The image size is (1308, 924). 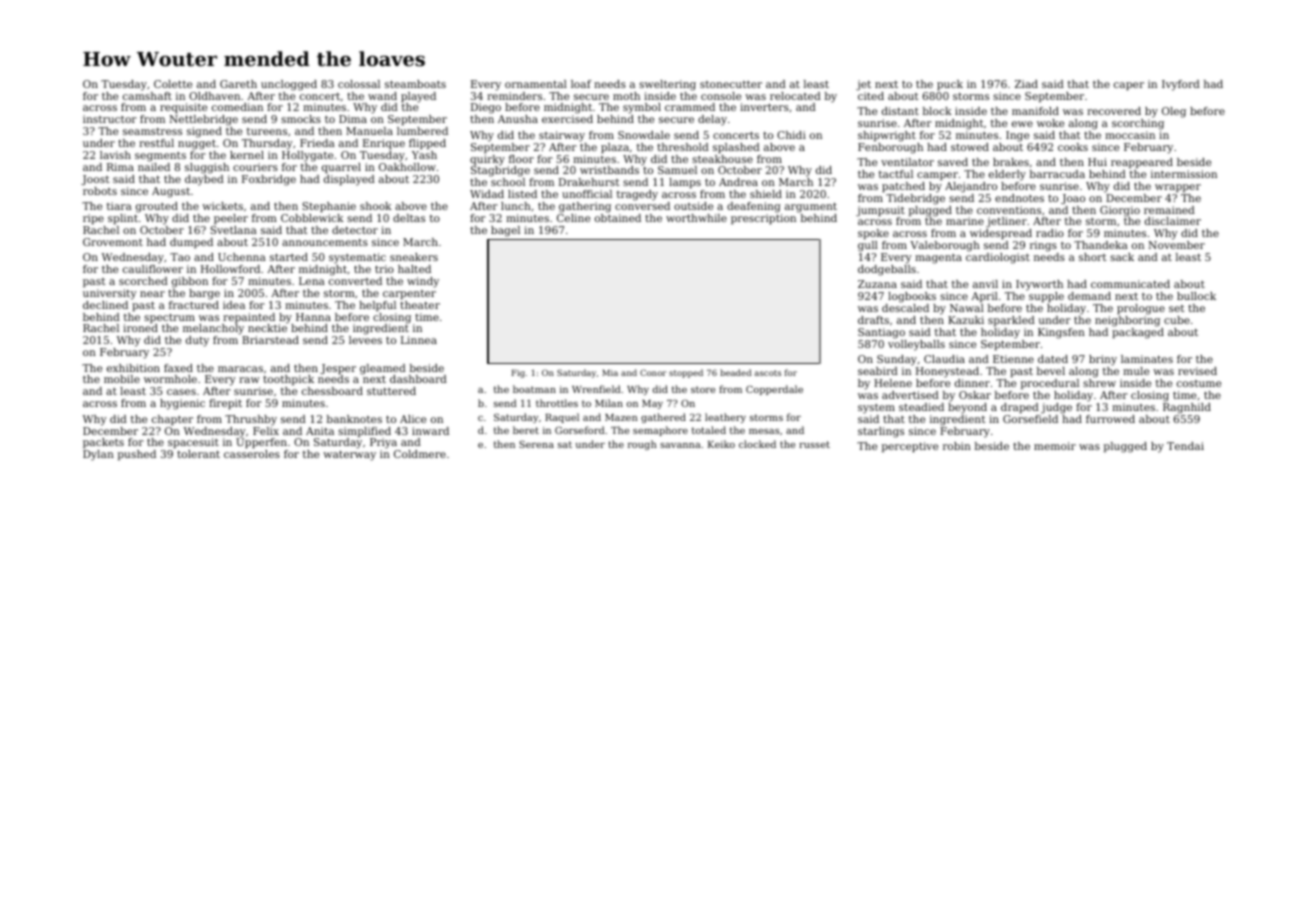 I want to click on Anusha, so click(x=518, y=119).
